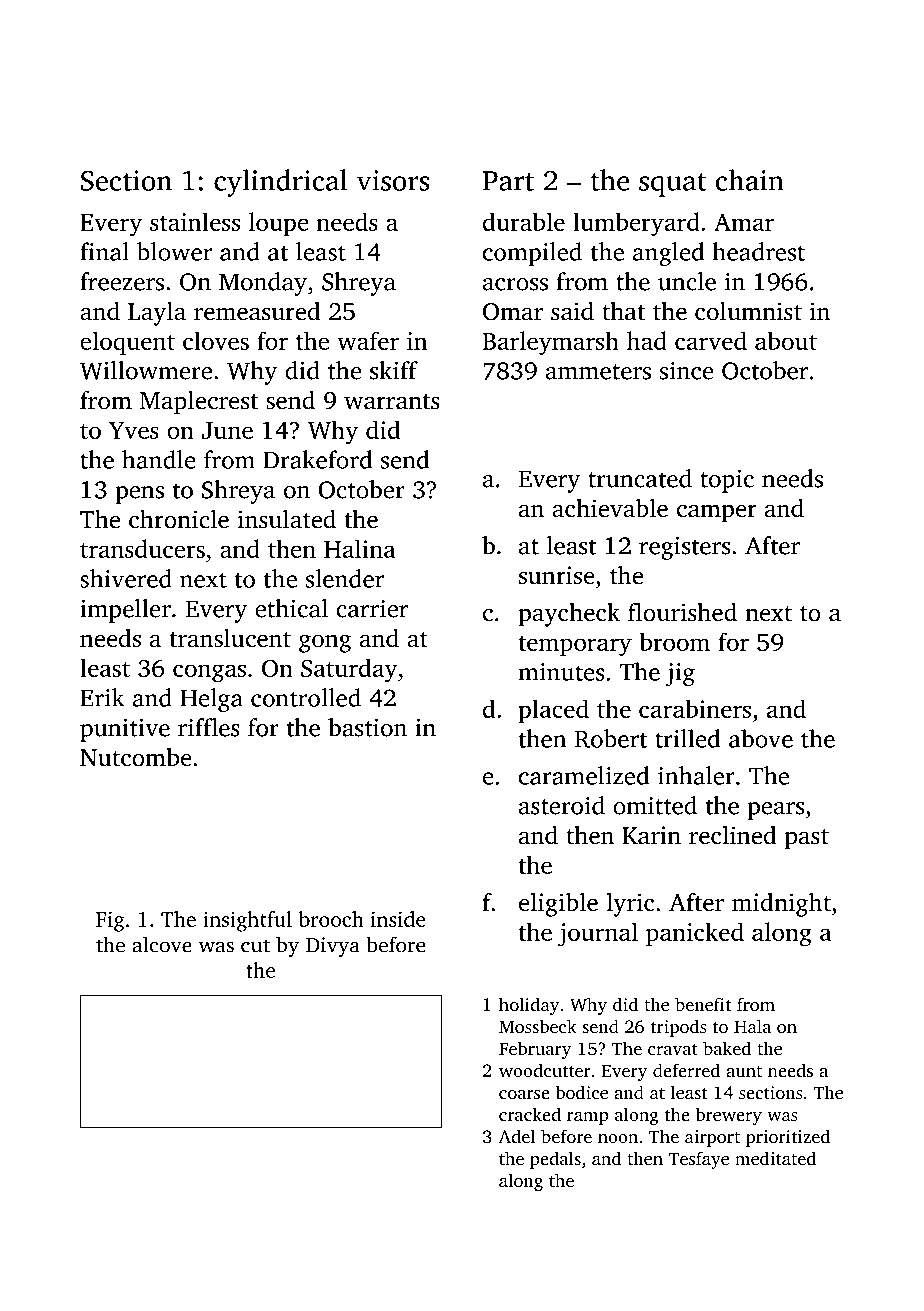 The image size is (924, 1311). Describe the element at coordinates (758, 251) in the screenshot. I see `headrest` at that location.
